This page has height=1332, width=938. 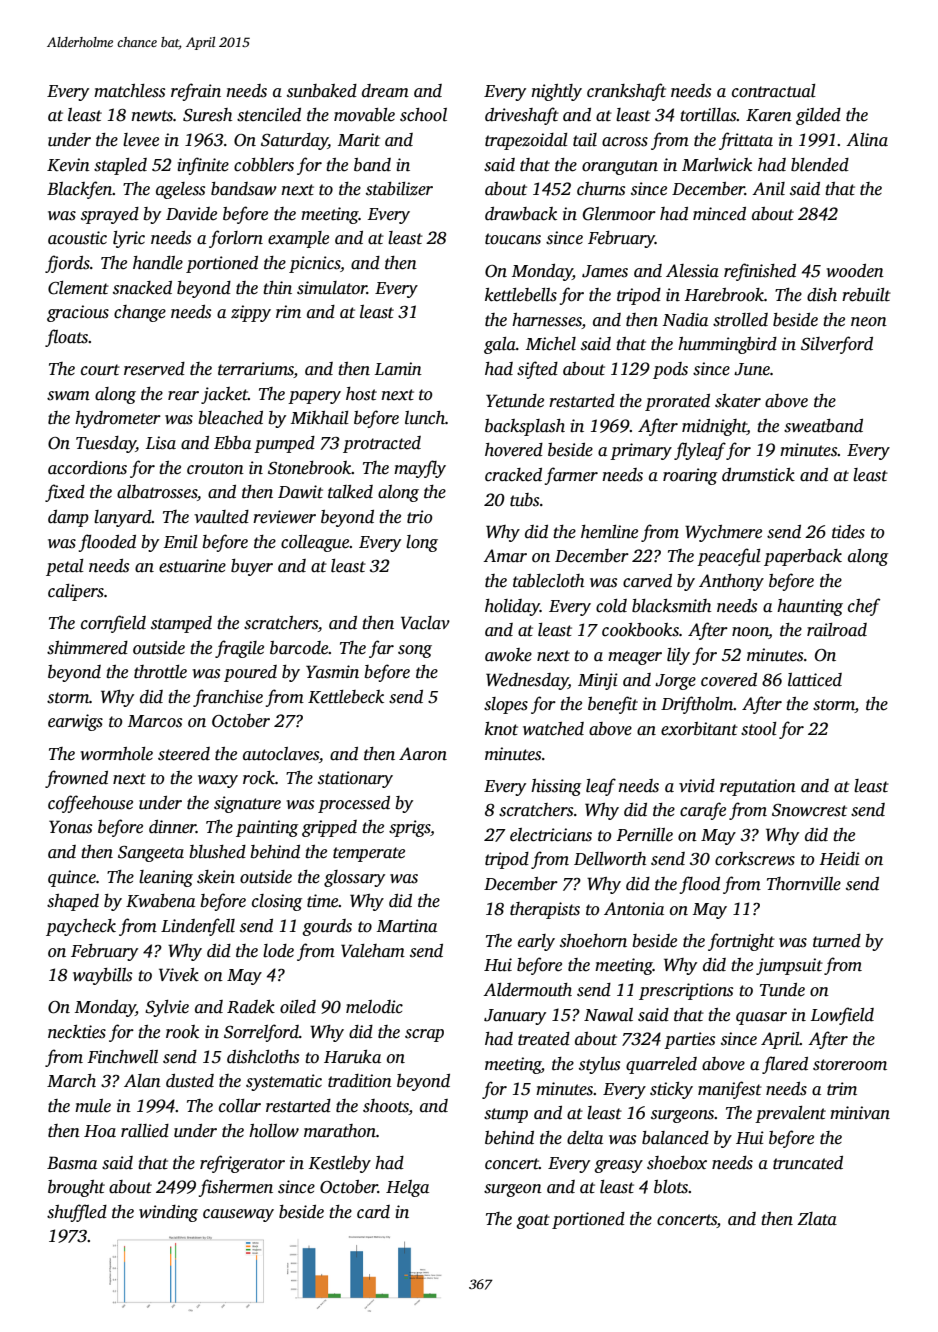 I want to click on picnics, so click(x=314, y=264).
